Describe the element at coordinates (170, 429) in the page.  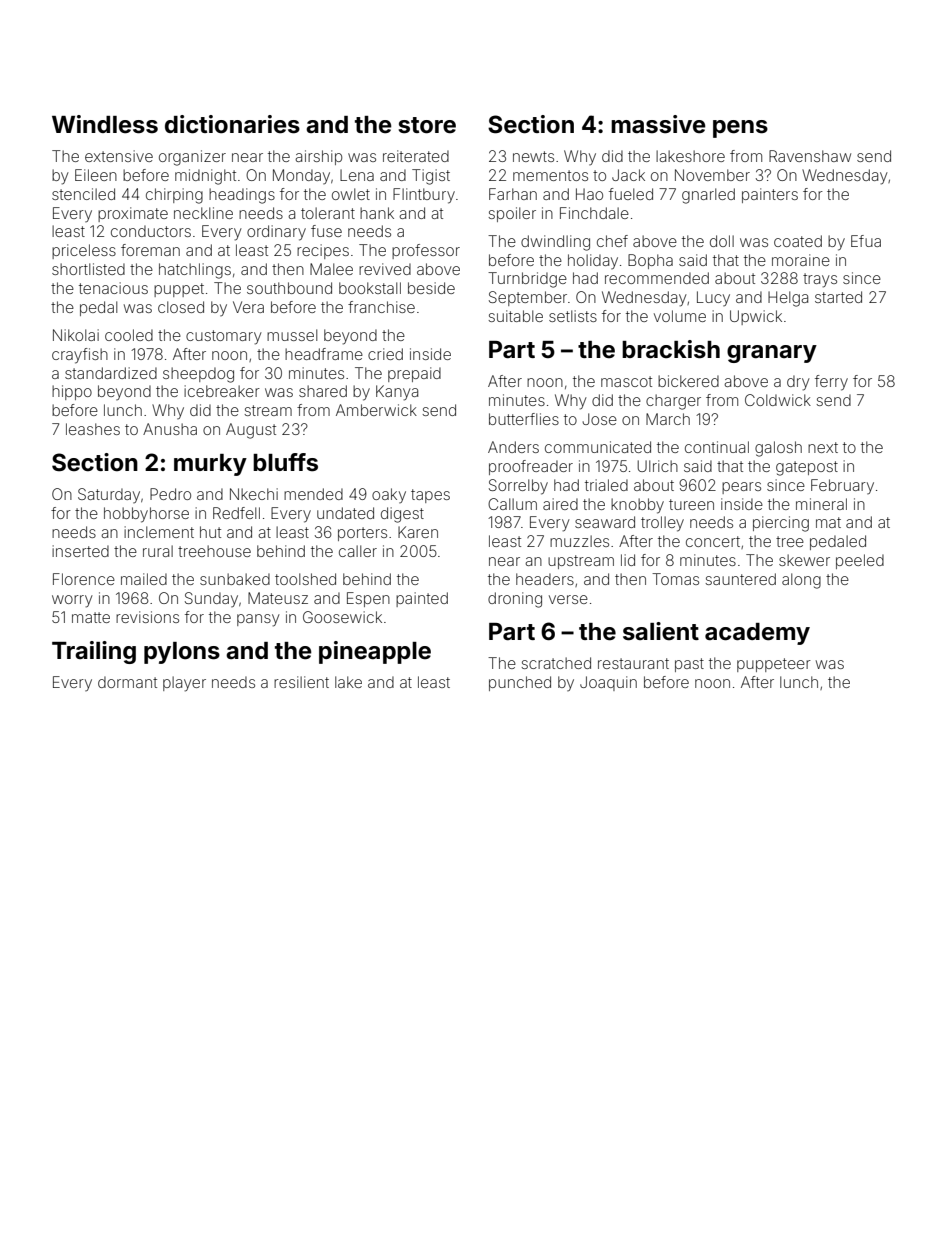
I see `Anusha` at that location.
